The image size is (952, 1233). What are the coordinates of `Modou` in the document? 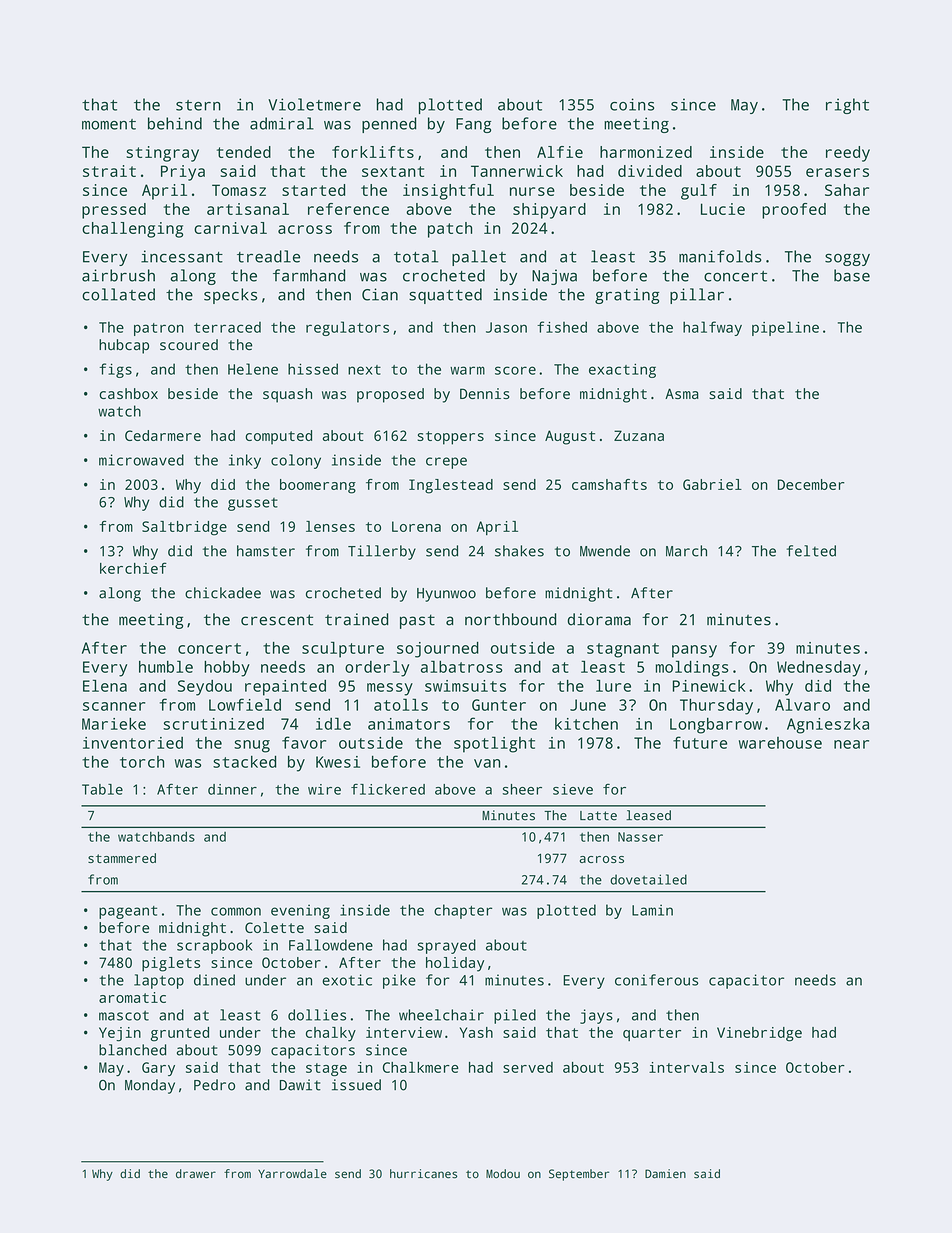 It's located at (503, 1174).
